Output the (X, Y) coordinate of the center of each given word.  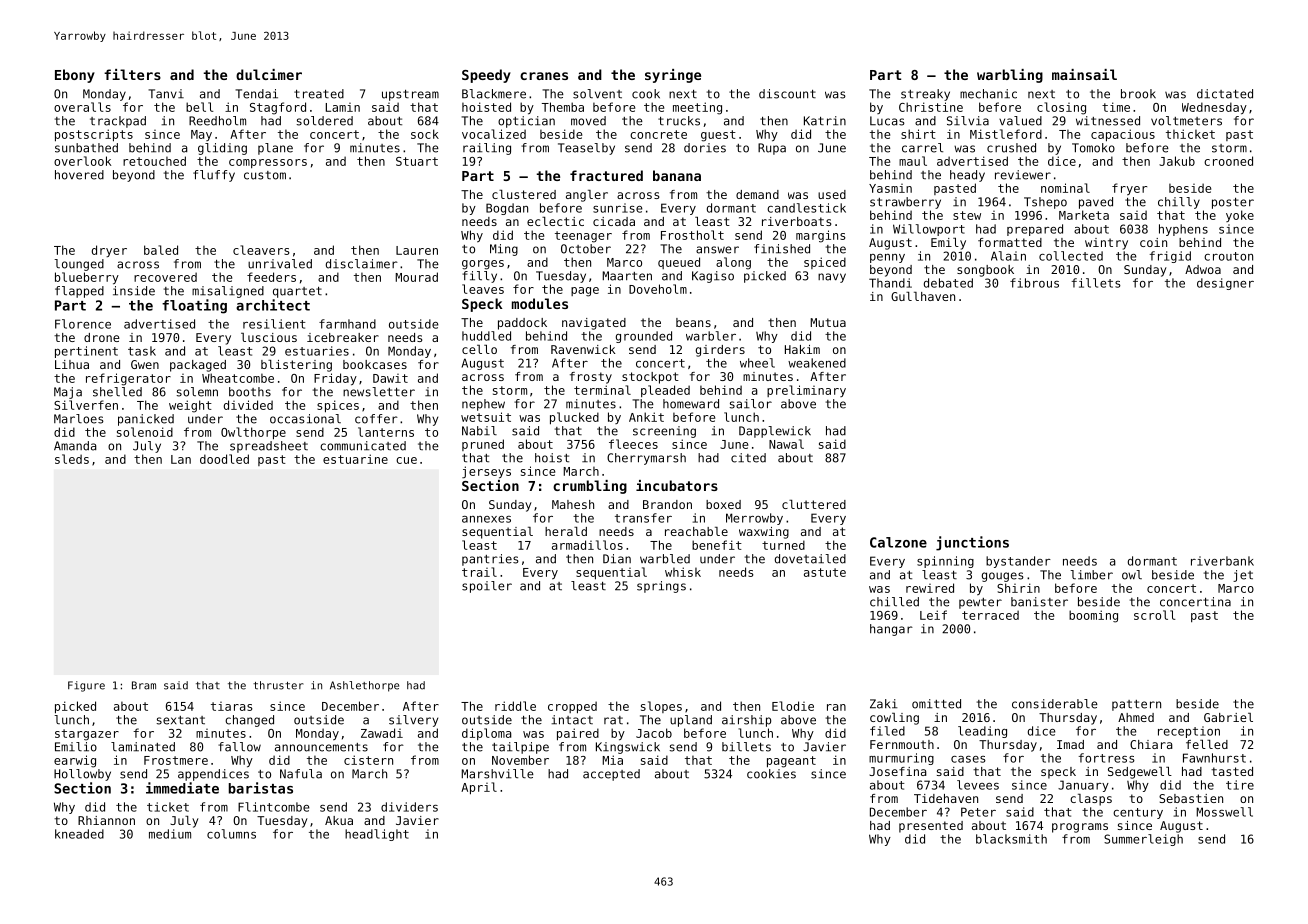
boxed (723, 504)
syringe (673, 76)
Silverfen (86, 405)
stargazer (87, 735)
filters (132, 74)
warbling (1010, 76)
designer (1225, 284)
